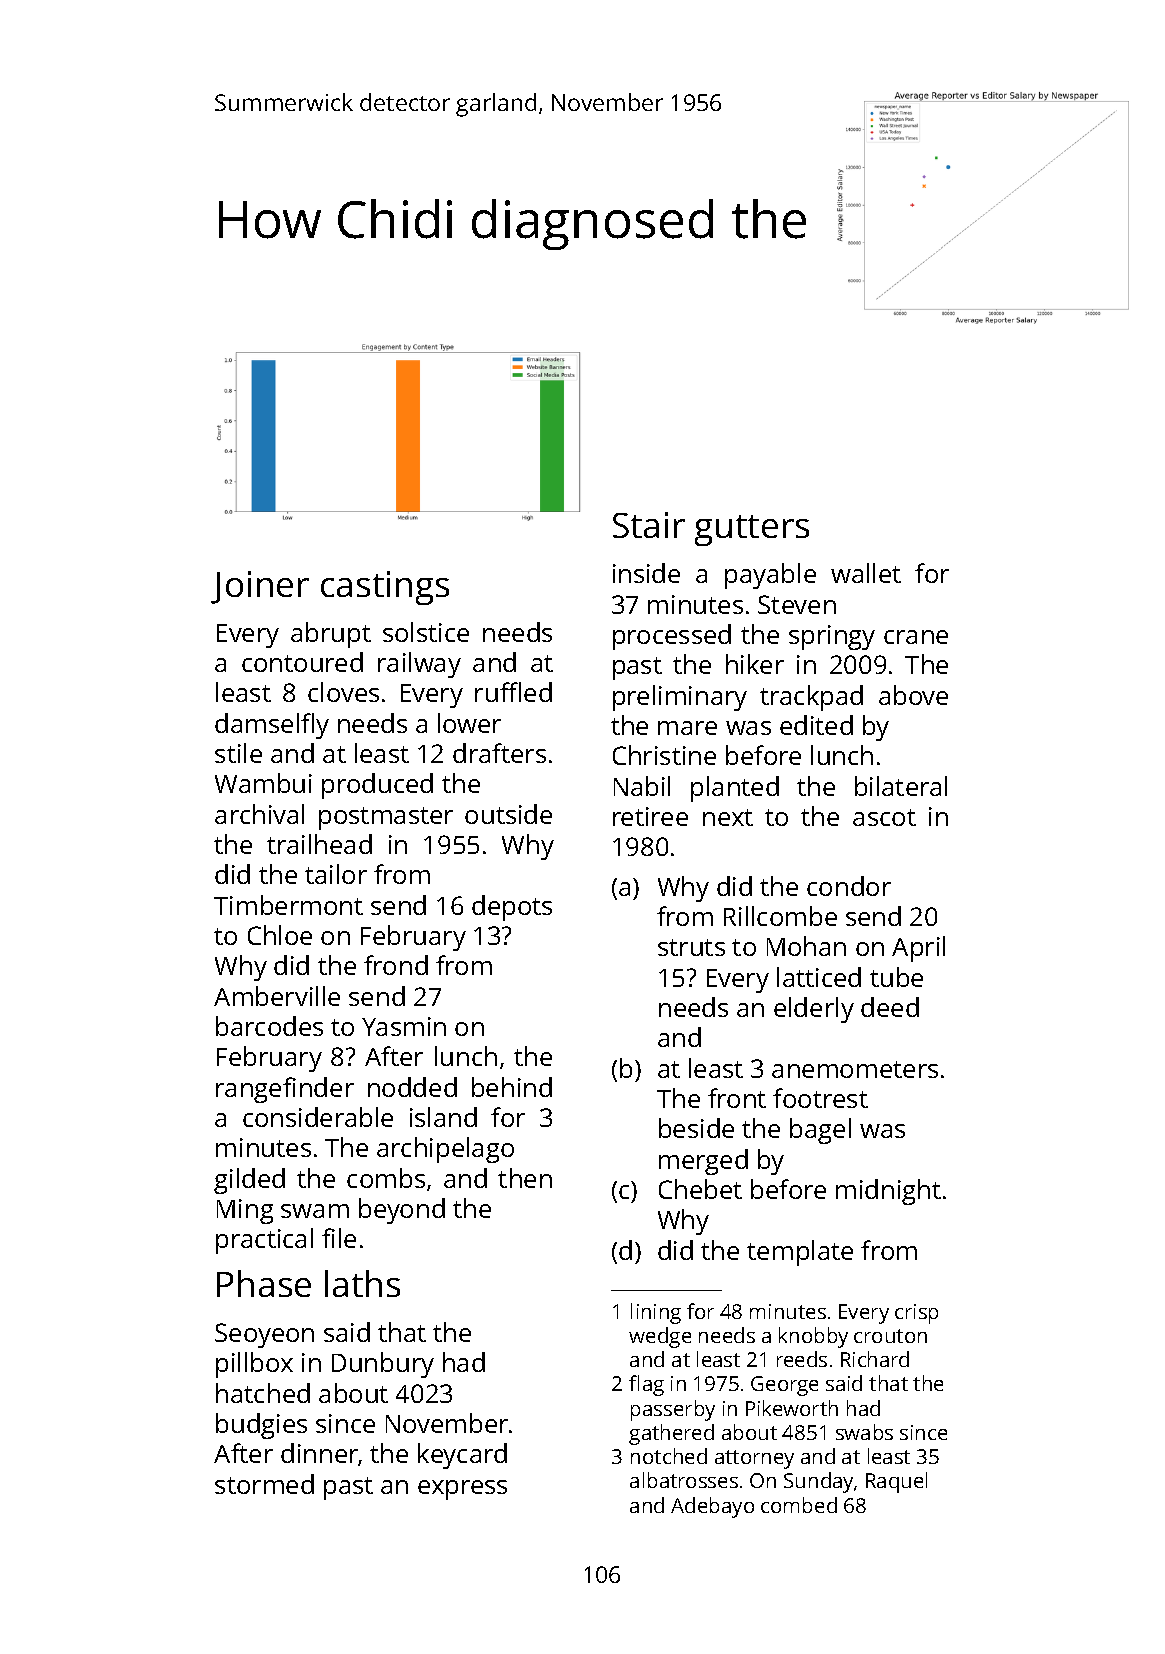 Image resolution: width=1165 pixels, height=1654 pixels. Describe the element at coordinates (660, 1337) in the page. I see `wedge` at that location.
